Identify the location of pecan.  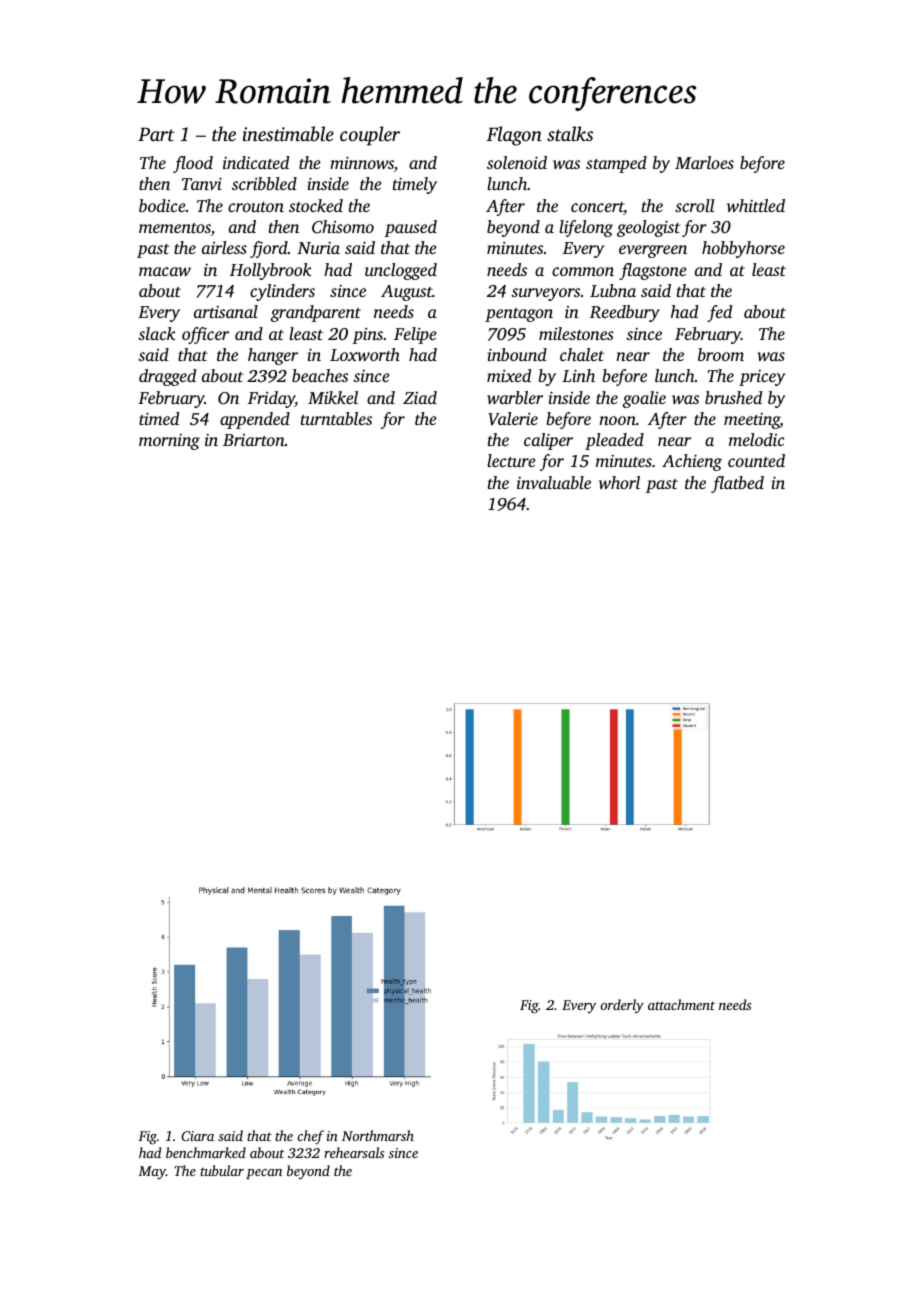
(264, 1174).
